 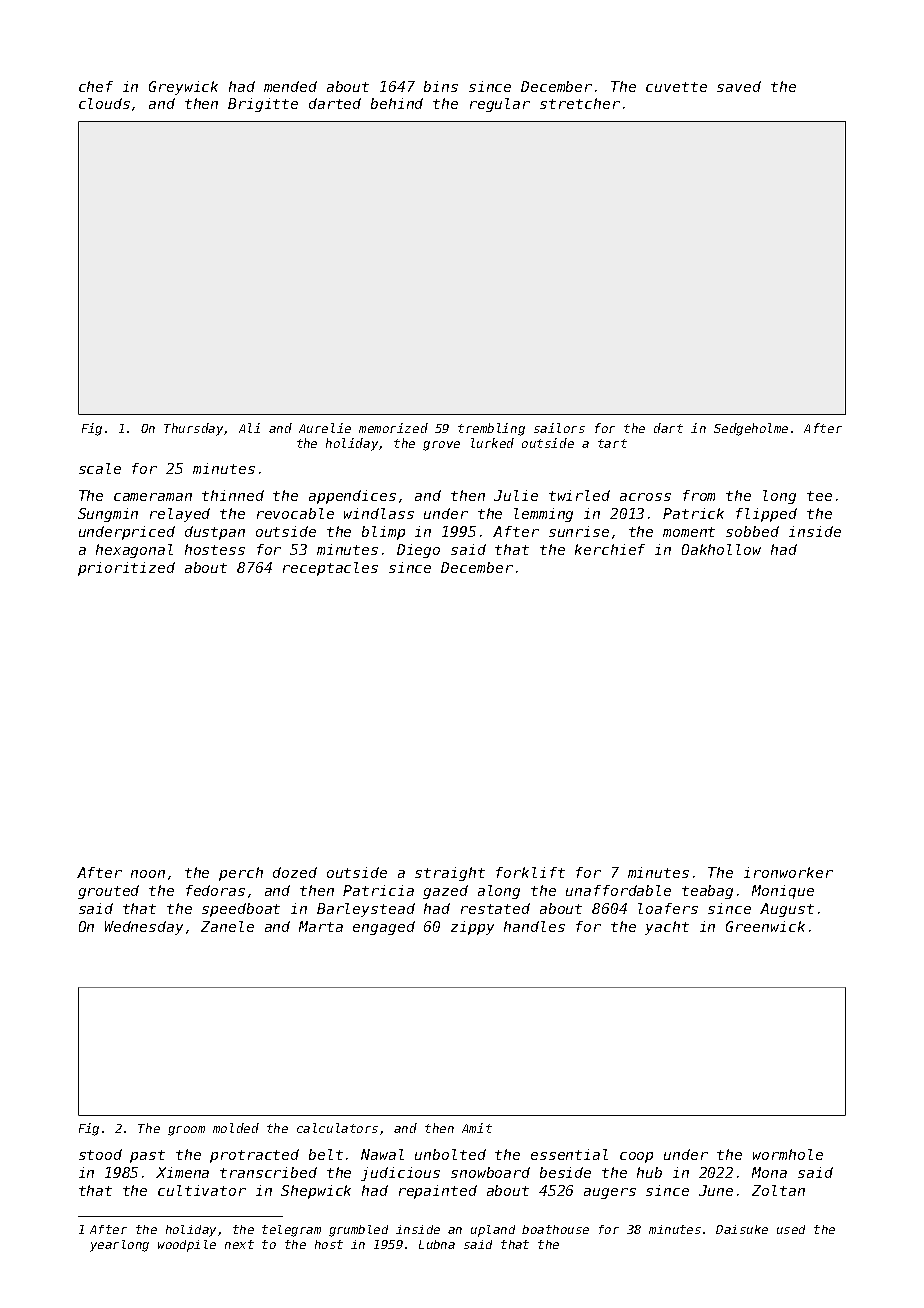 What do you see at coordinates (441, 86) in the screenshot?
I see `bins` at bounding box center [441, 86].
